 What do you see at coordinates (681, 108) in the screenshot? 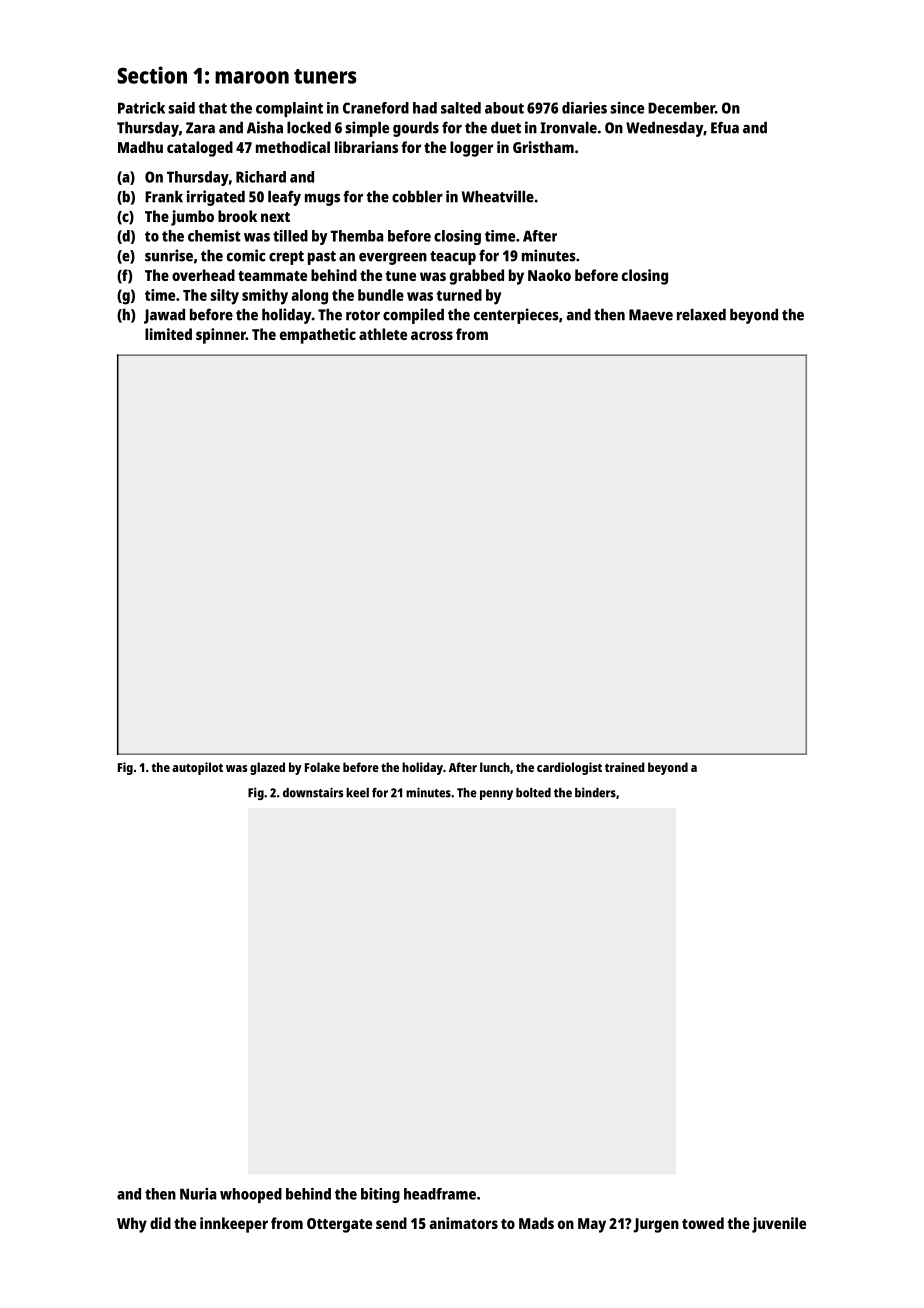
I see `December` at bounding box center [681, 108].
